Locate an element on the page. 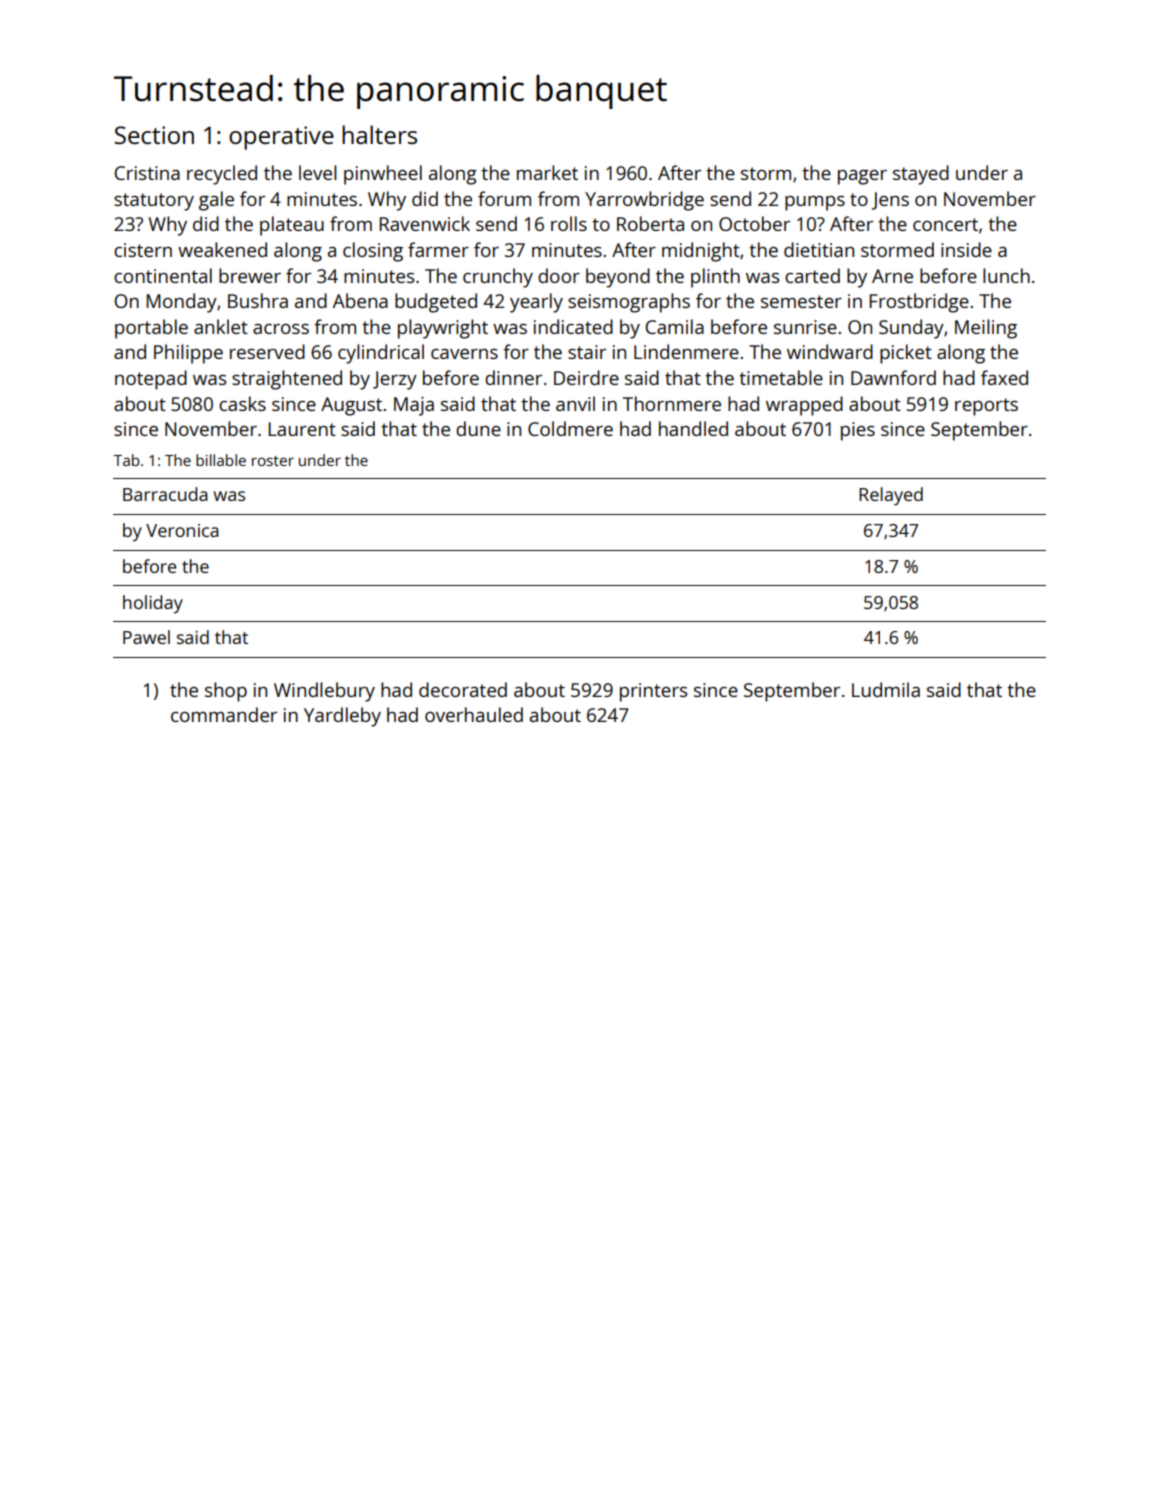 Image resolution: width=1160 pixels, height=1501 pixels. market is located at coordinates (547, 172).
